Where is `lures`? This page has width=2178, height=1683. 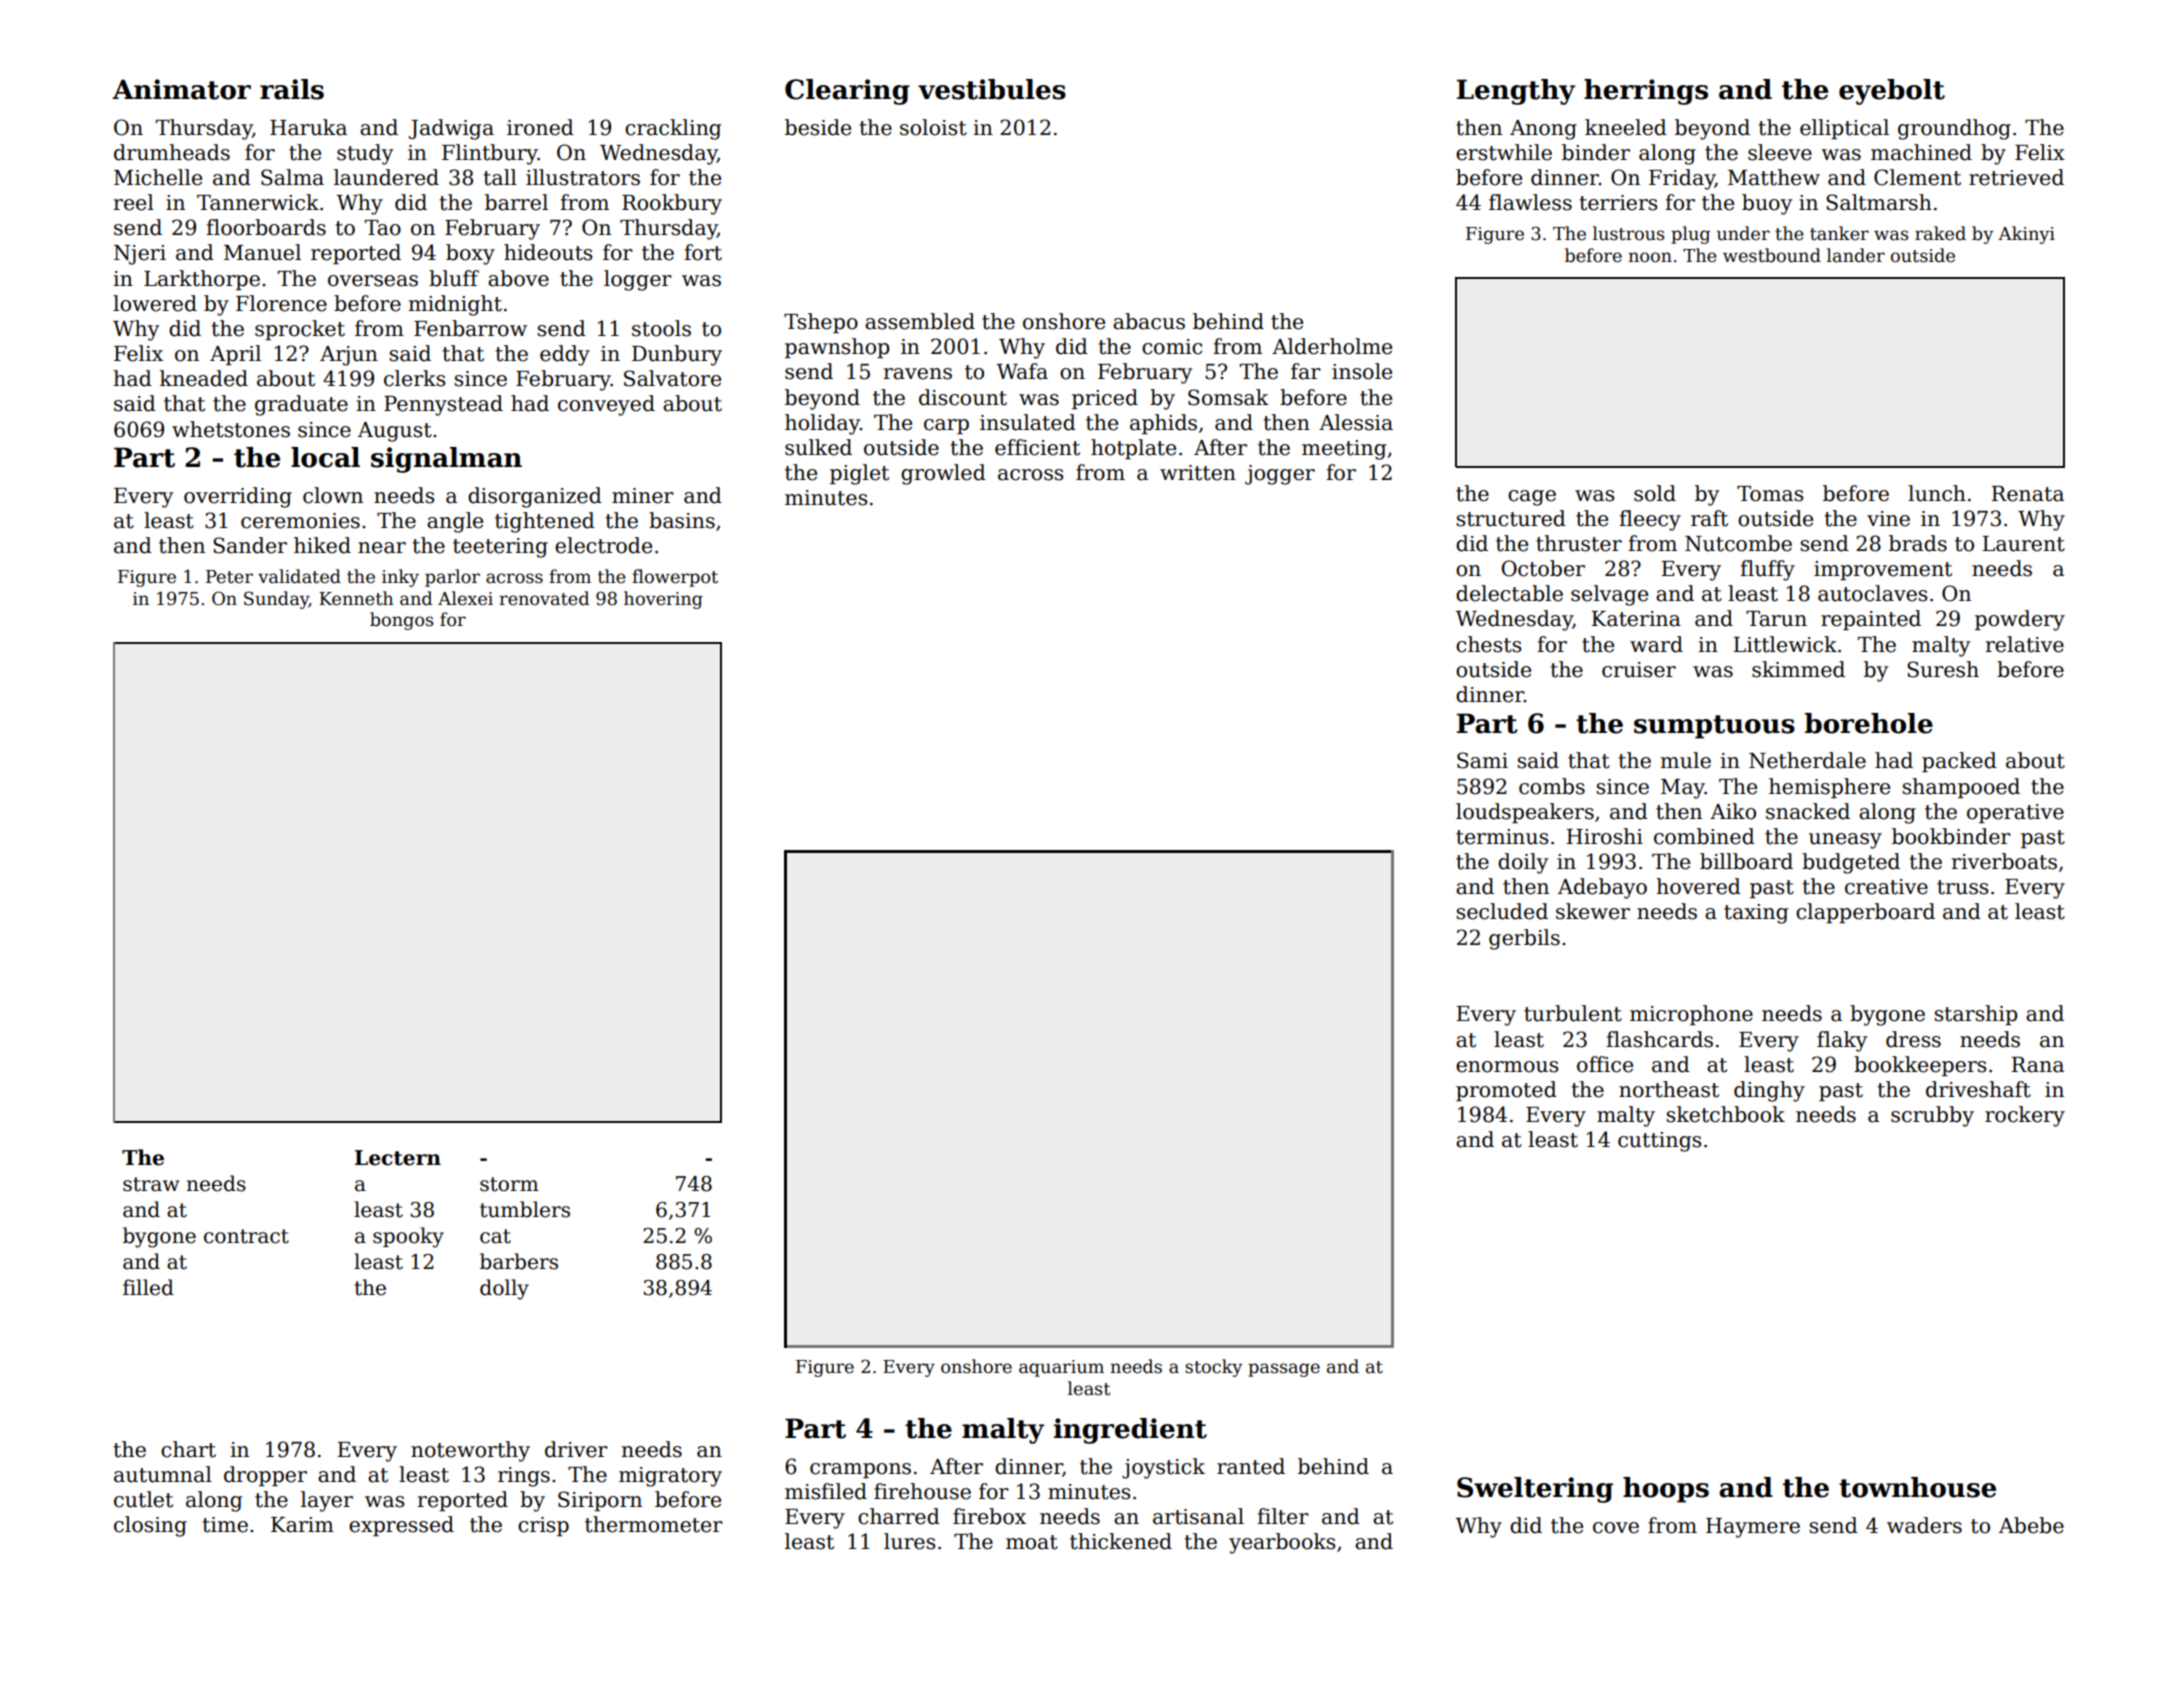
lures is located at coordinates (909, 1541).
